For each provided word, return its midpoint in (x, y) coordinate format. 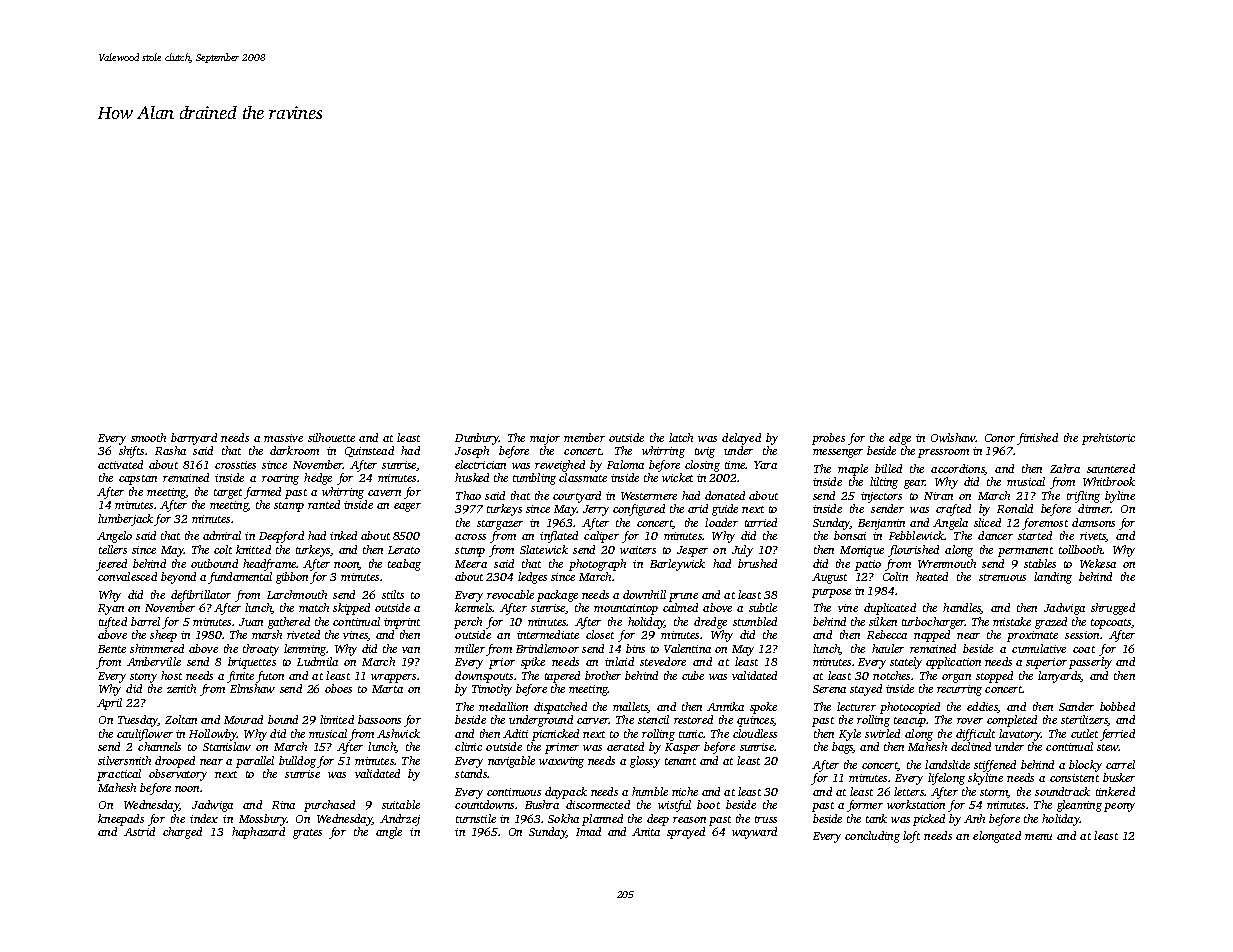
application (953, 663)
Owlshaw (953, 437)
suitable (401, 804)
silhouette (331, 437)
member (584, 437)
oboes (338, 688)
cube (693, 675)
